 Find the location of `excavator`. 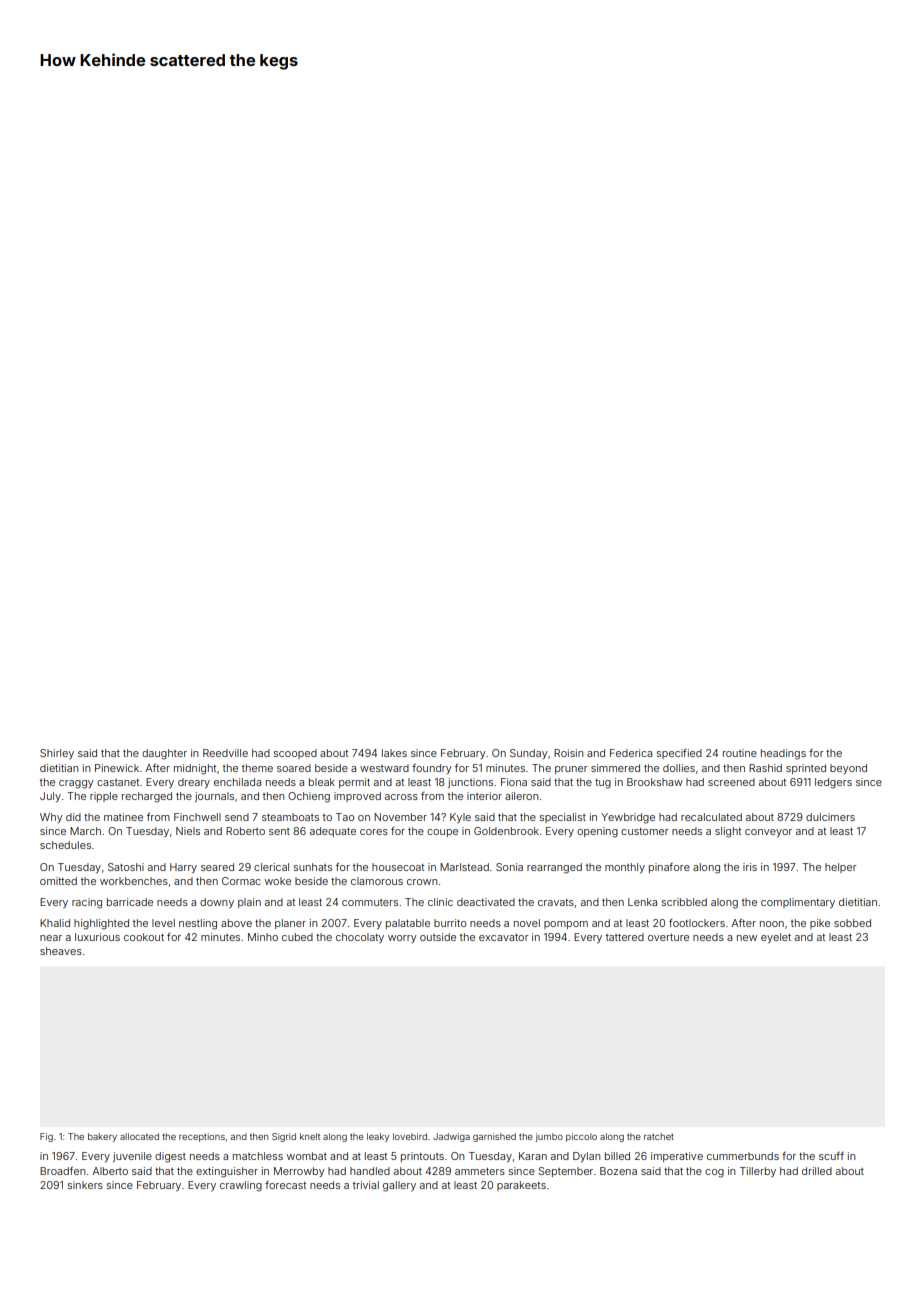

excavator is located at coordinates (504, 937).
